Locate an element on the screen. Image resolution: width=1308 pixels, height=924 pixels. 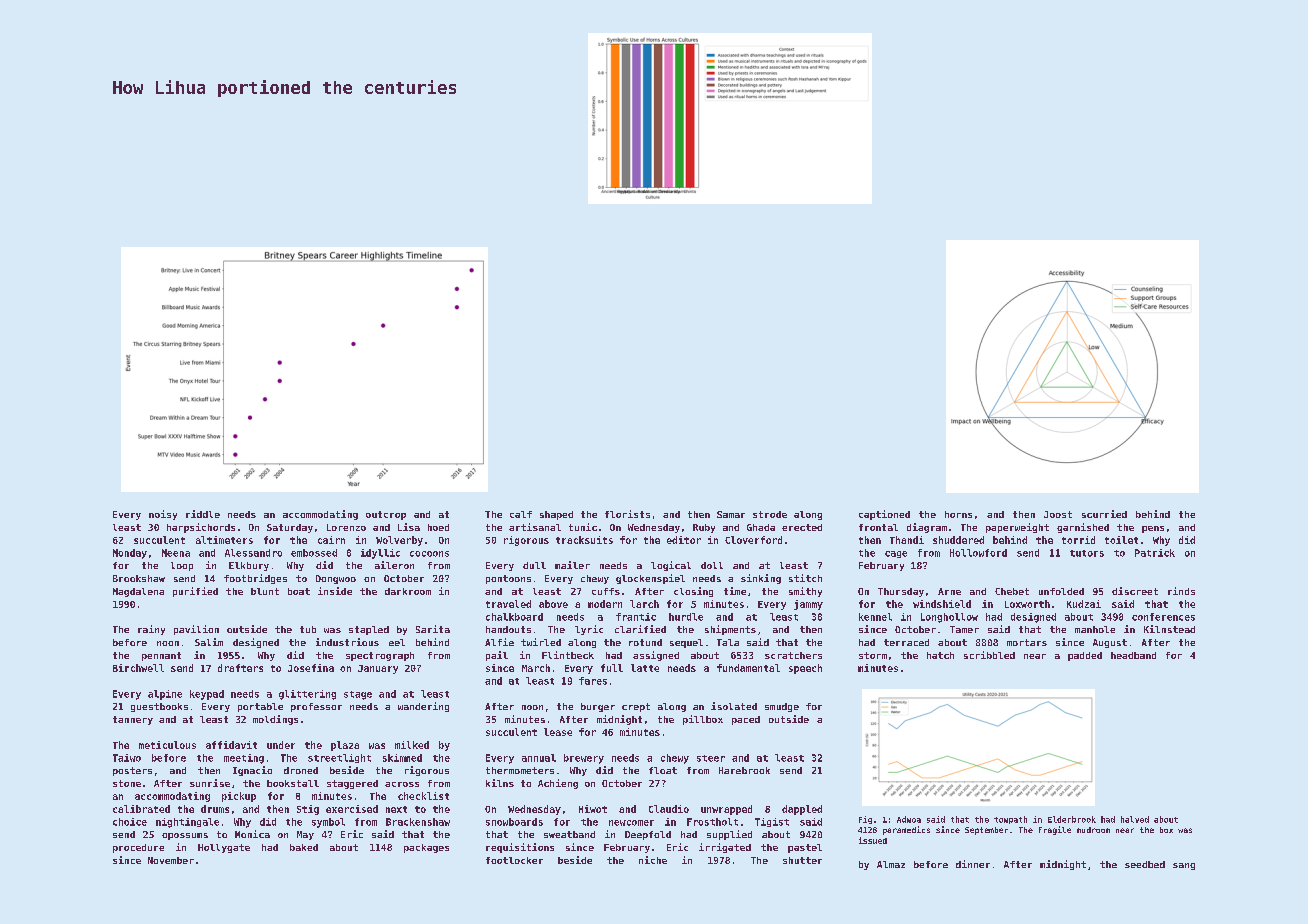
padded is located at coordinates (1085, 656).
